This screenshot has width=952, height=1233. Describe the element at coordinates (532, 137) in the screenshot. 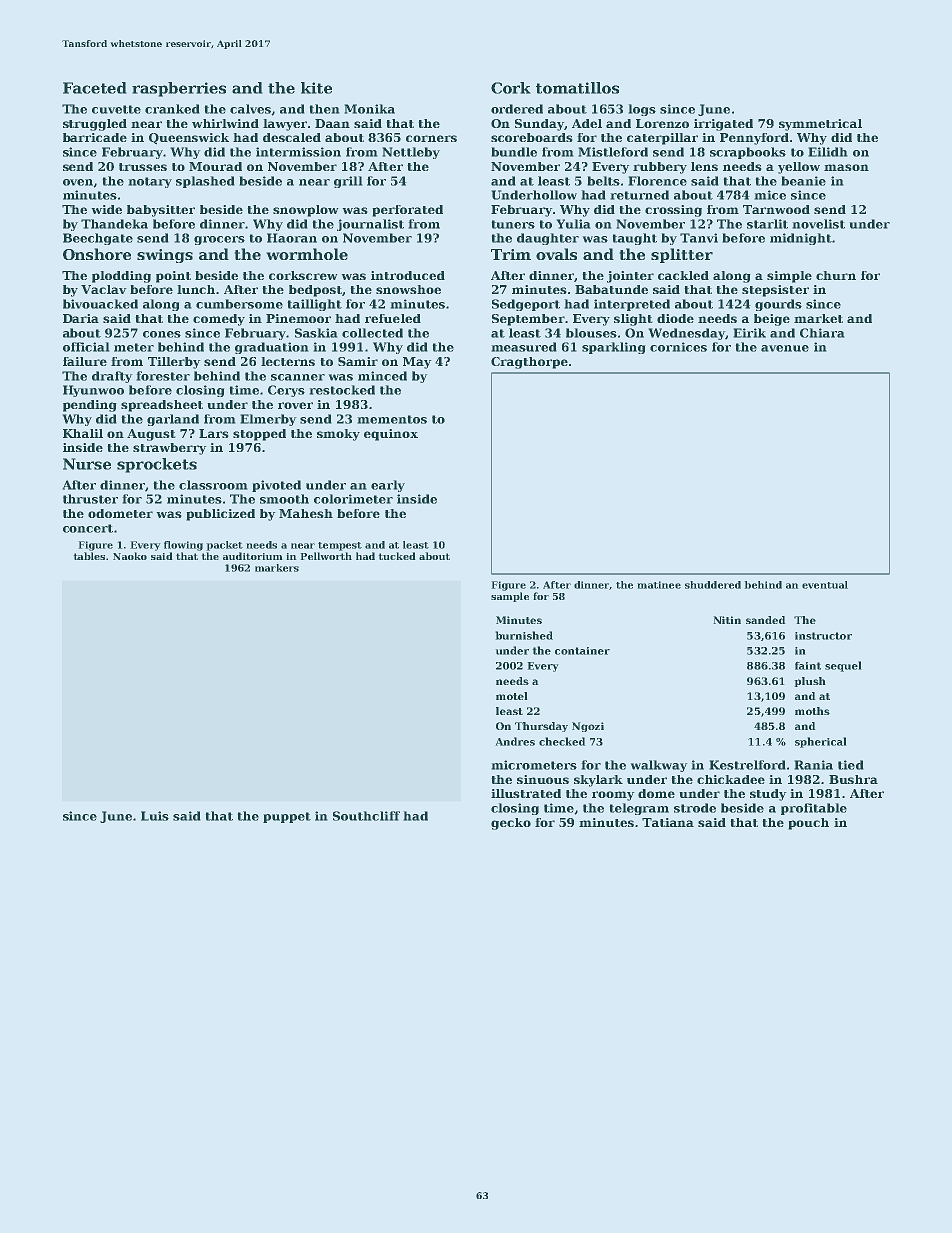

I see `scoreboards` at that location.
